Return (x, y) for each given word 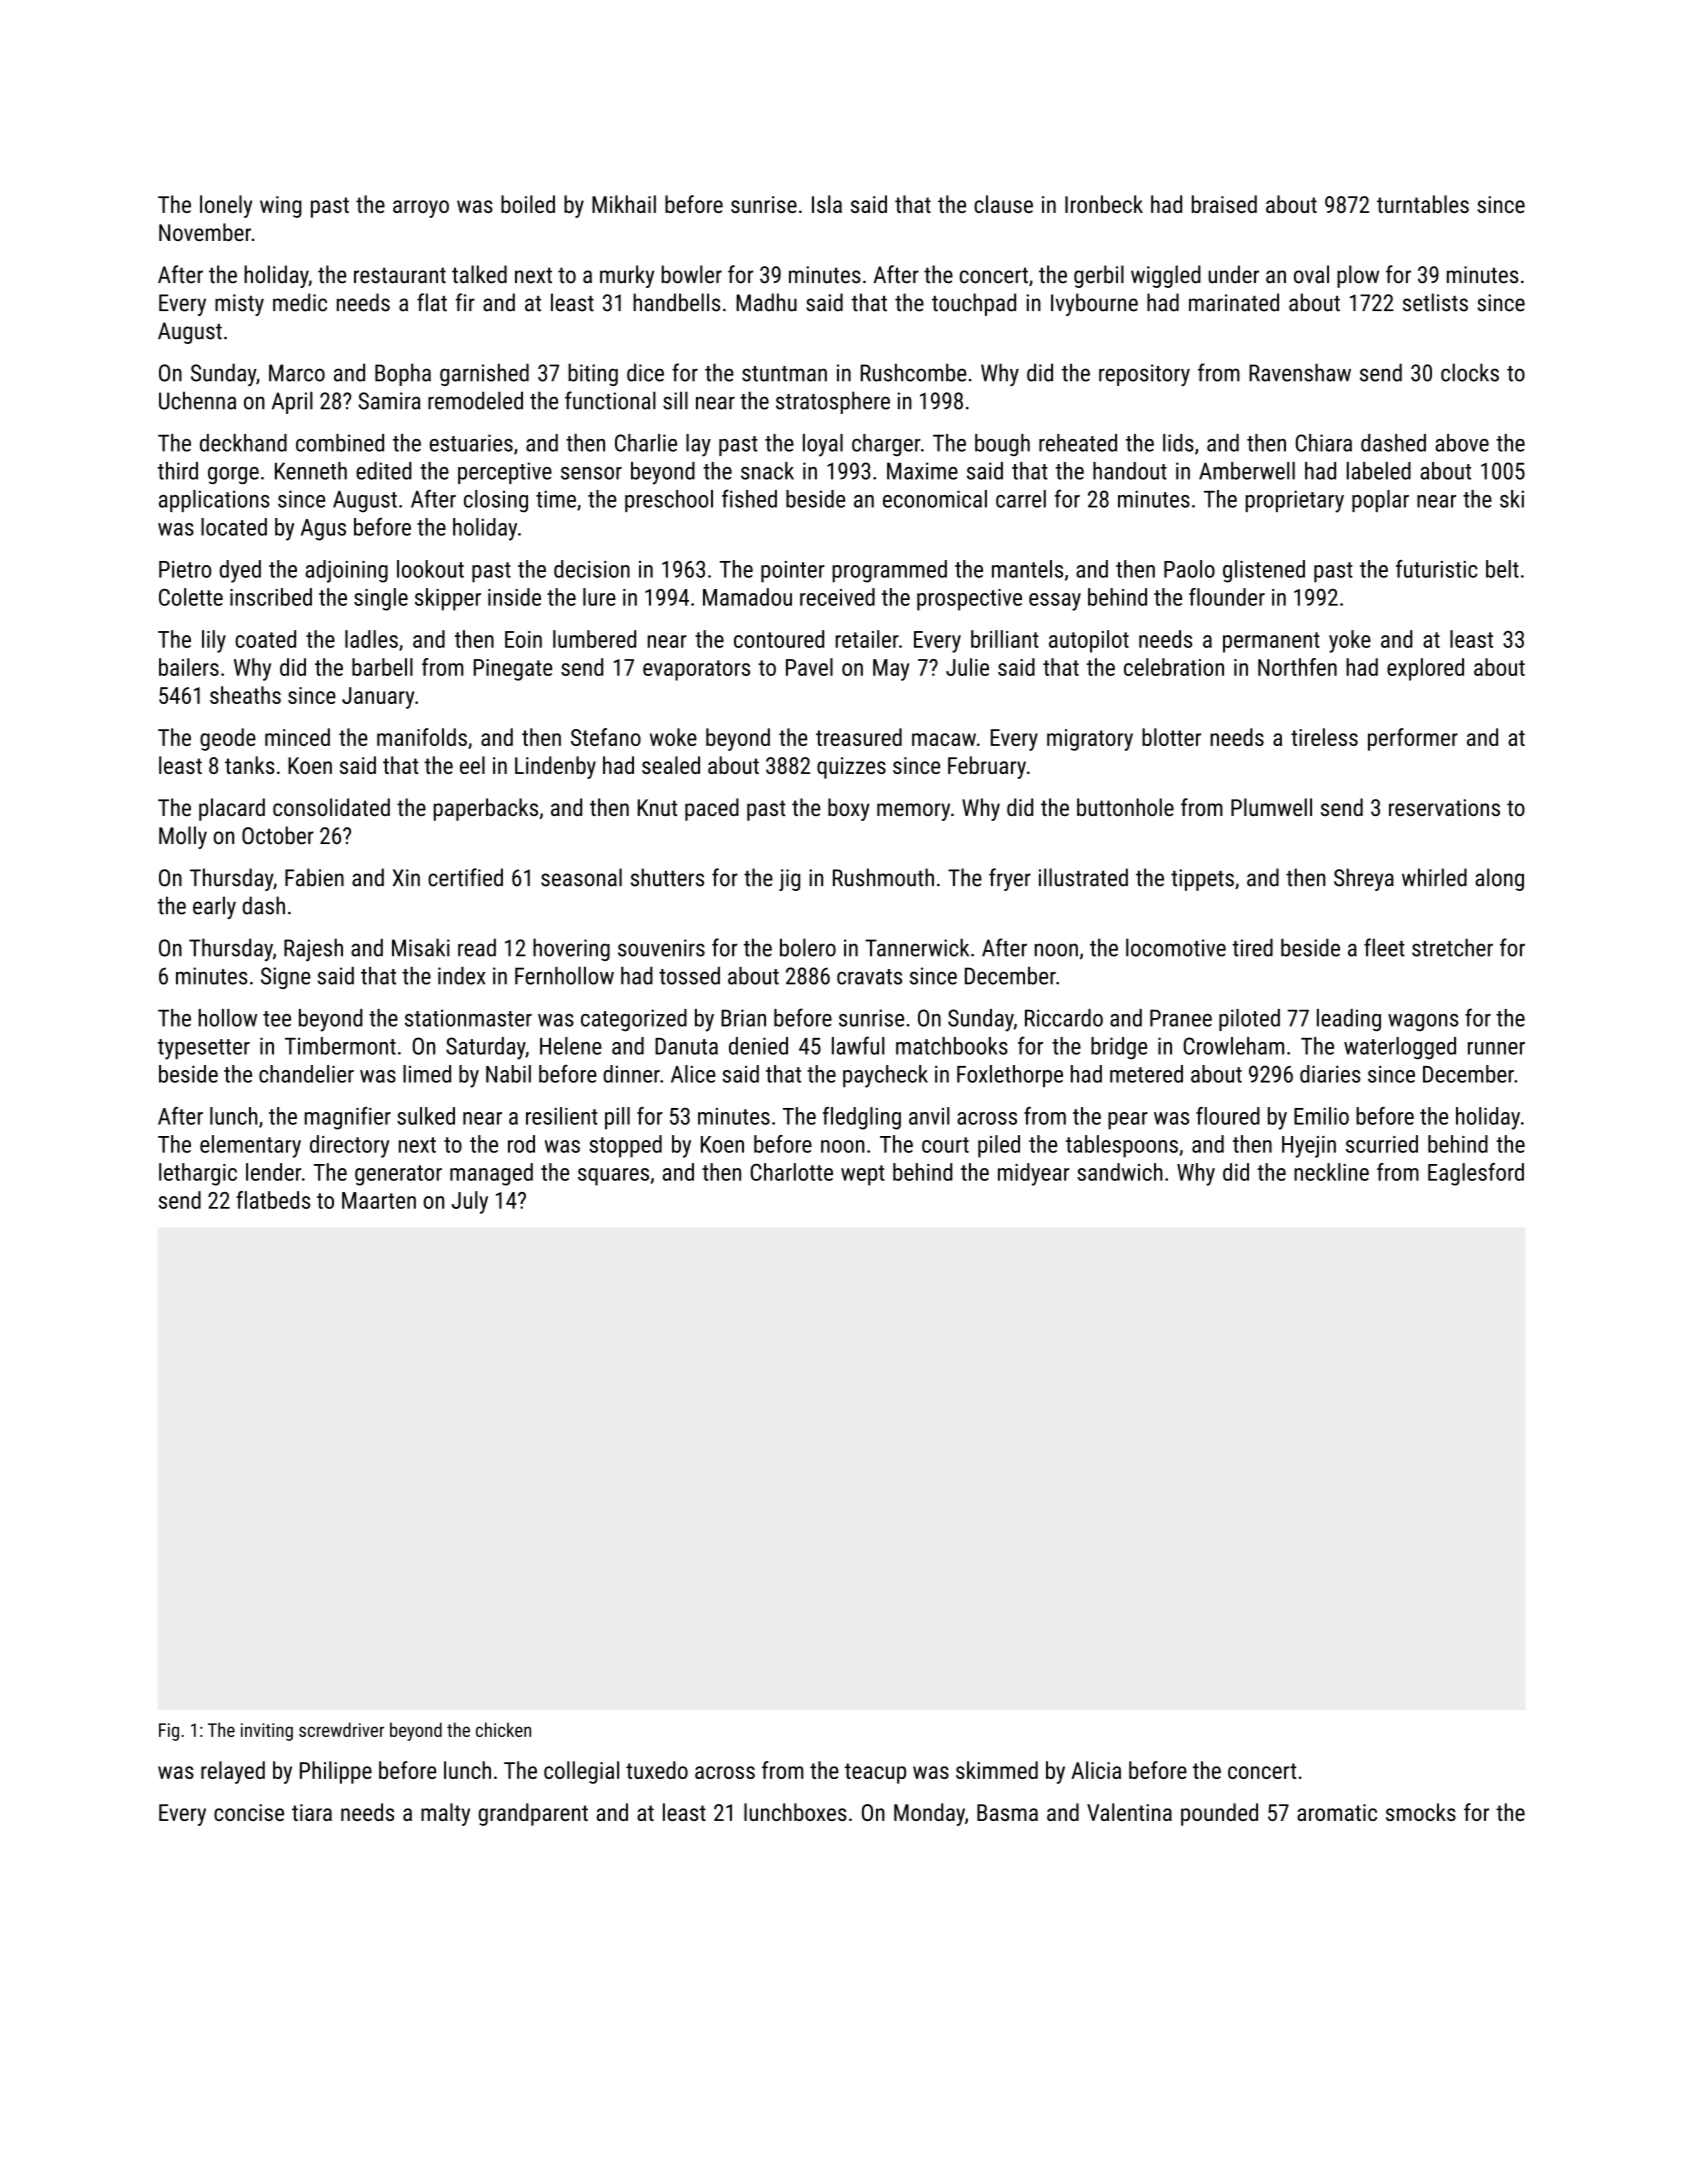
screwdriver (341, 1729)
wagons (1423, 1022)
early (214, 907)
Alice (693, 1074)
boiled (528, 204)
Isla (827, 204)
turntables (1423, 204)
